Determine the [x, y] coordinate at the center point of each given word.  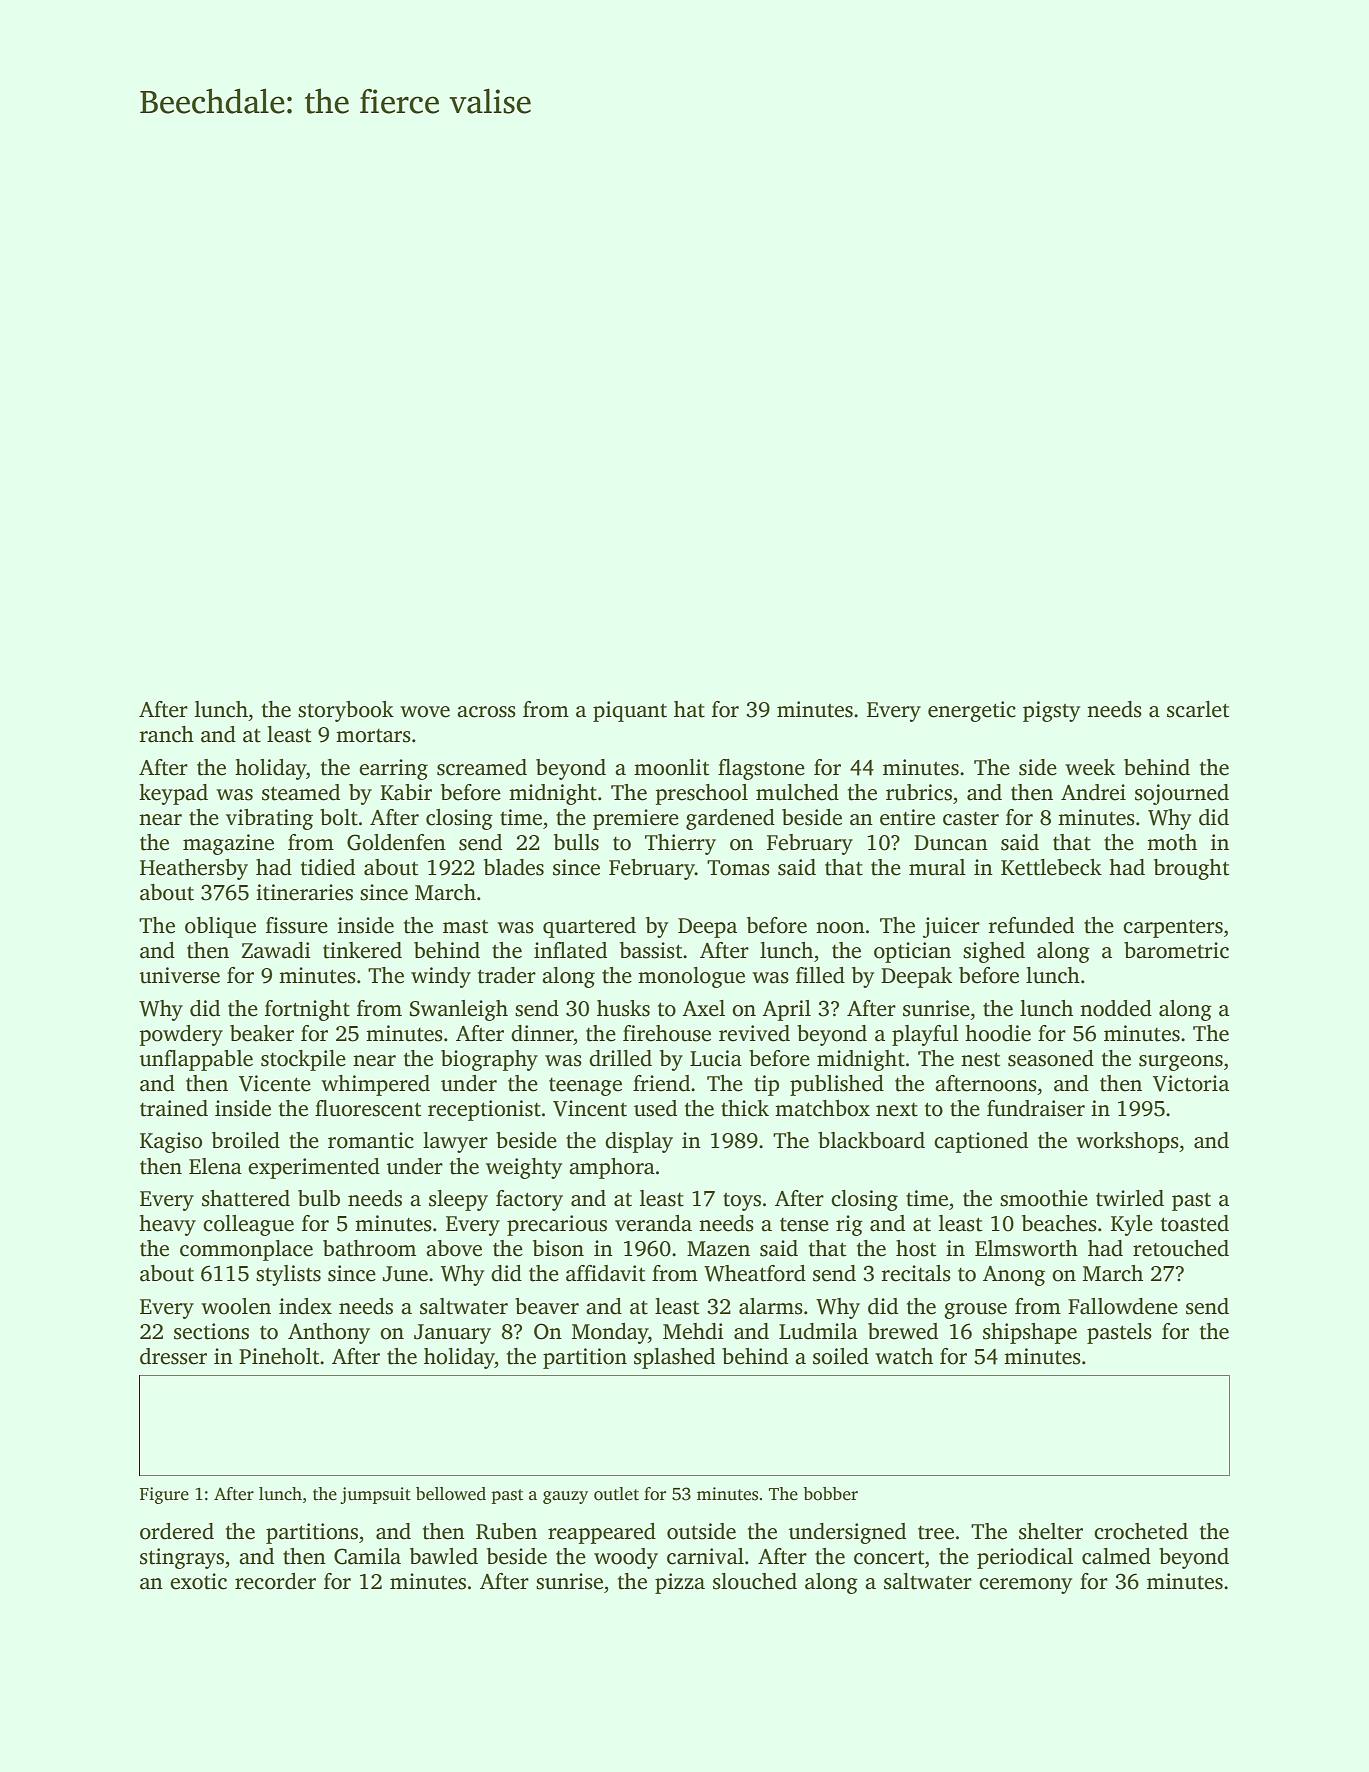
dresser [173, 1356]
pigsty [1051, 711]
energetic [972, 711]
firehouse [667, 1033]
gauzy [565, 1497]
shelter [1051, 1531]
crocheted [1141, 1531]
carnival [705, 1556]
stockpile [303, 1060]
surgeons [1181, 1063]
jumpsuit [375, 1495]
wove [425, 712]
